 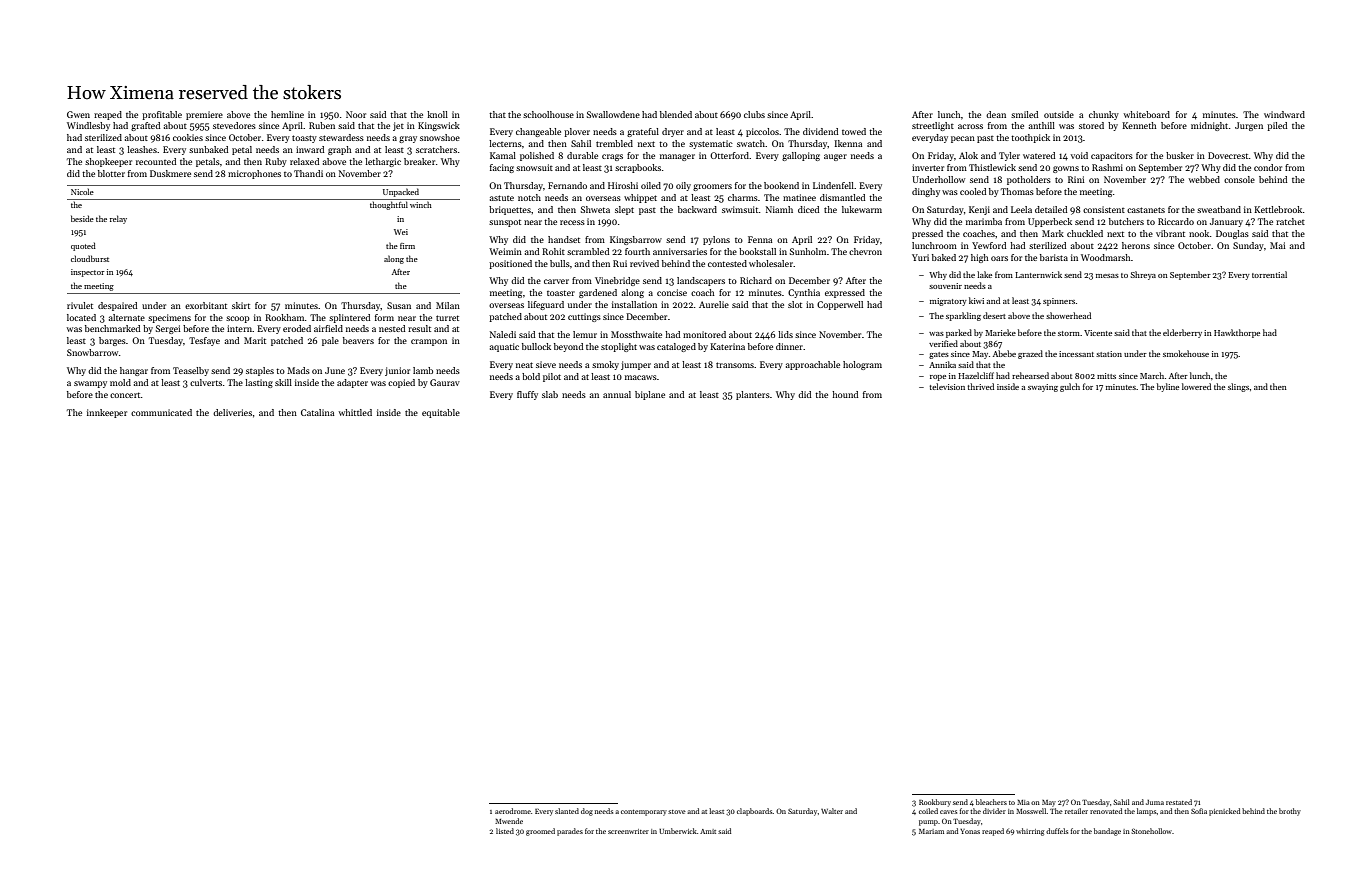 What do you see at coordinates (628, 831) in the screenshot?
I see `screenwriter` at bounding box center [628, 831].
